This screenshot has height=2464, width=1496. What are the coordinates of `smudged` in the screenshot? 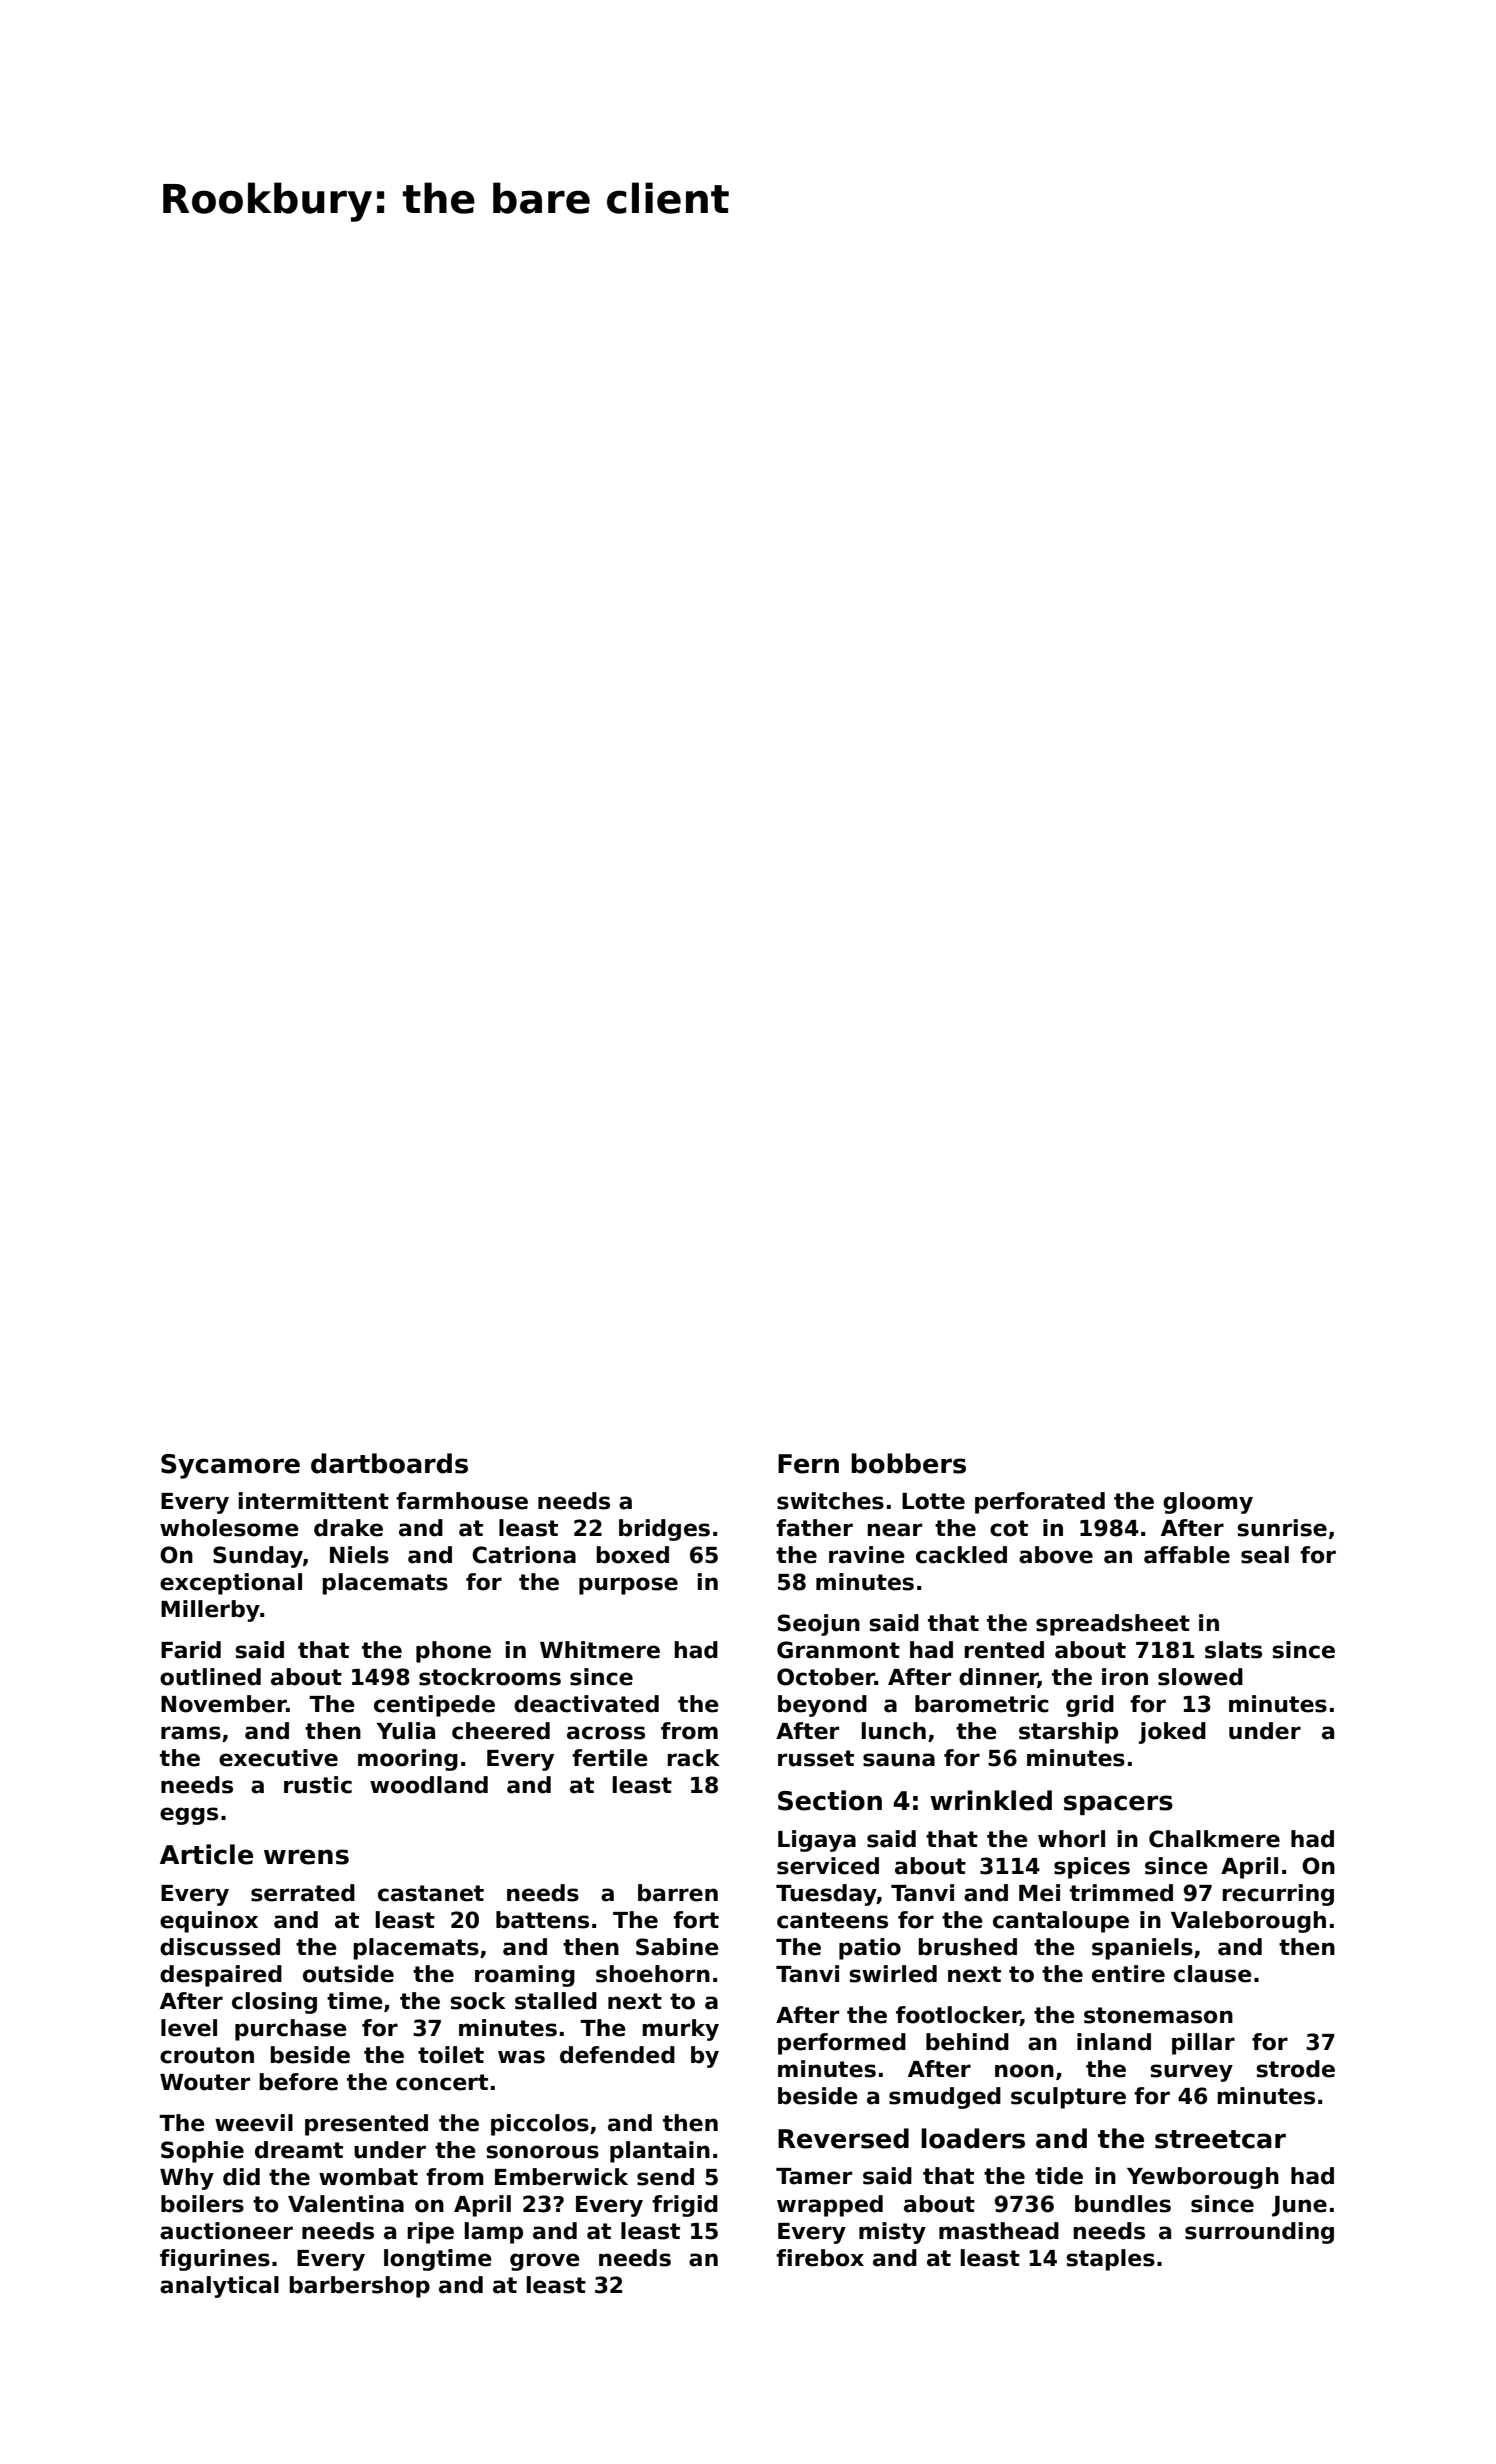 It's located at (945, 2098).
